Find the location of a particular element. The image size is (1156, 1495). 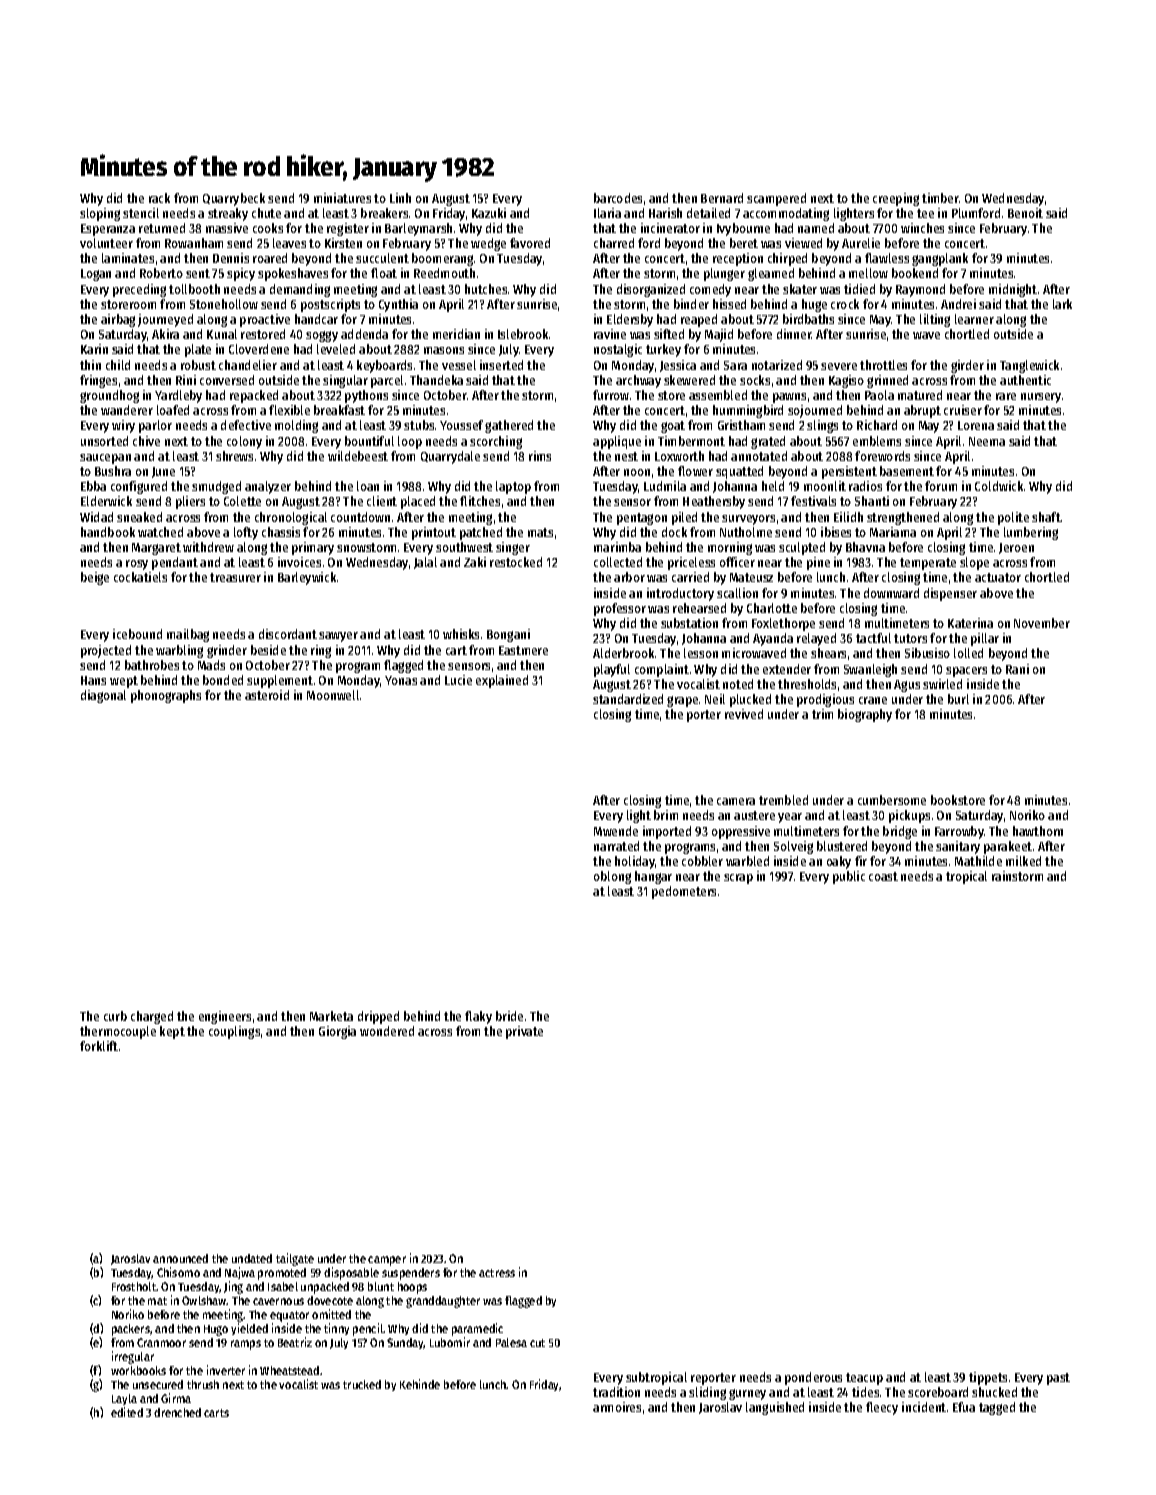

printout is located at coordinates (434, 533).
